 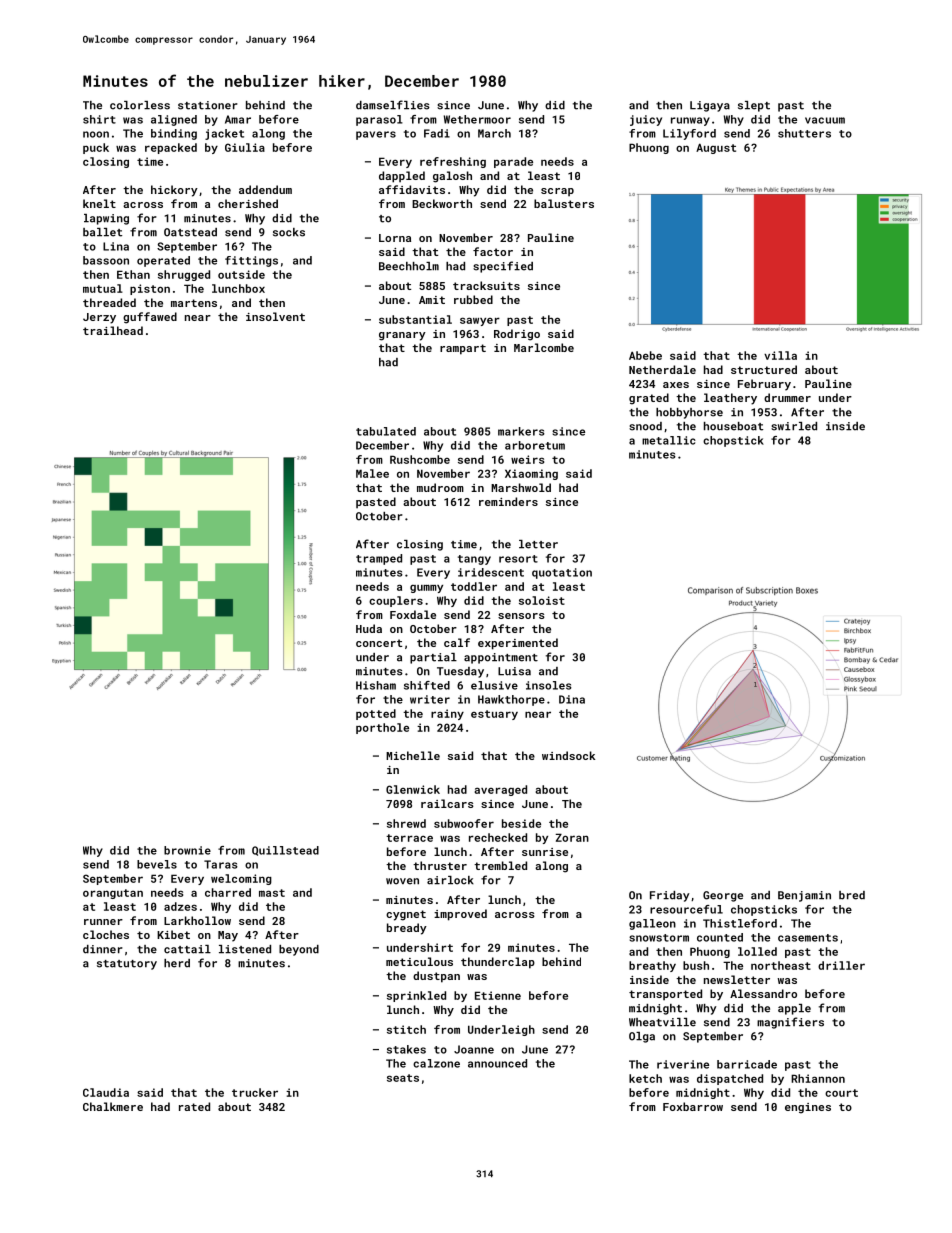 What do you see at coordinates (376, 135) in the document?
I see `pavers` at bounding box center [376, 135].
